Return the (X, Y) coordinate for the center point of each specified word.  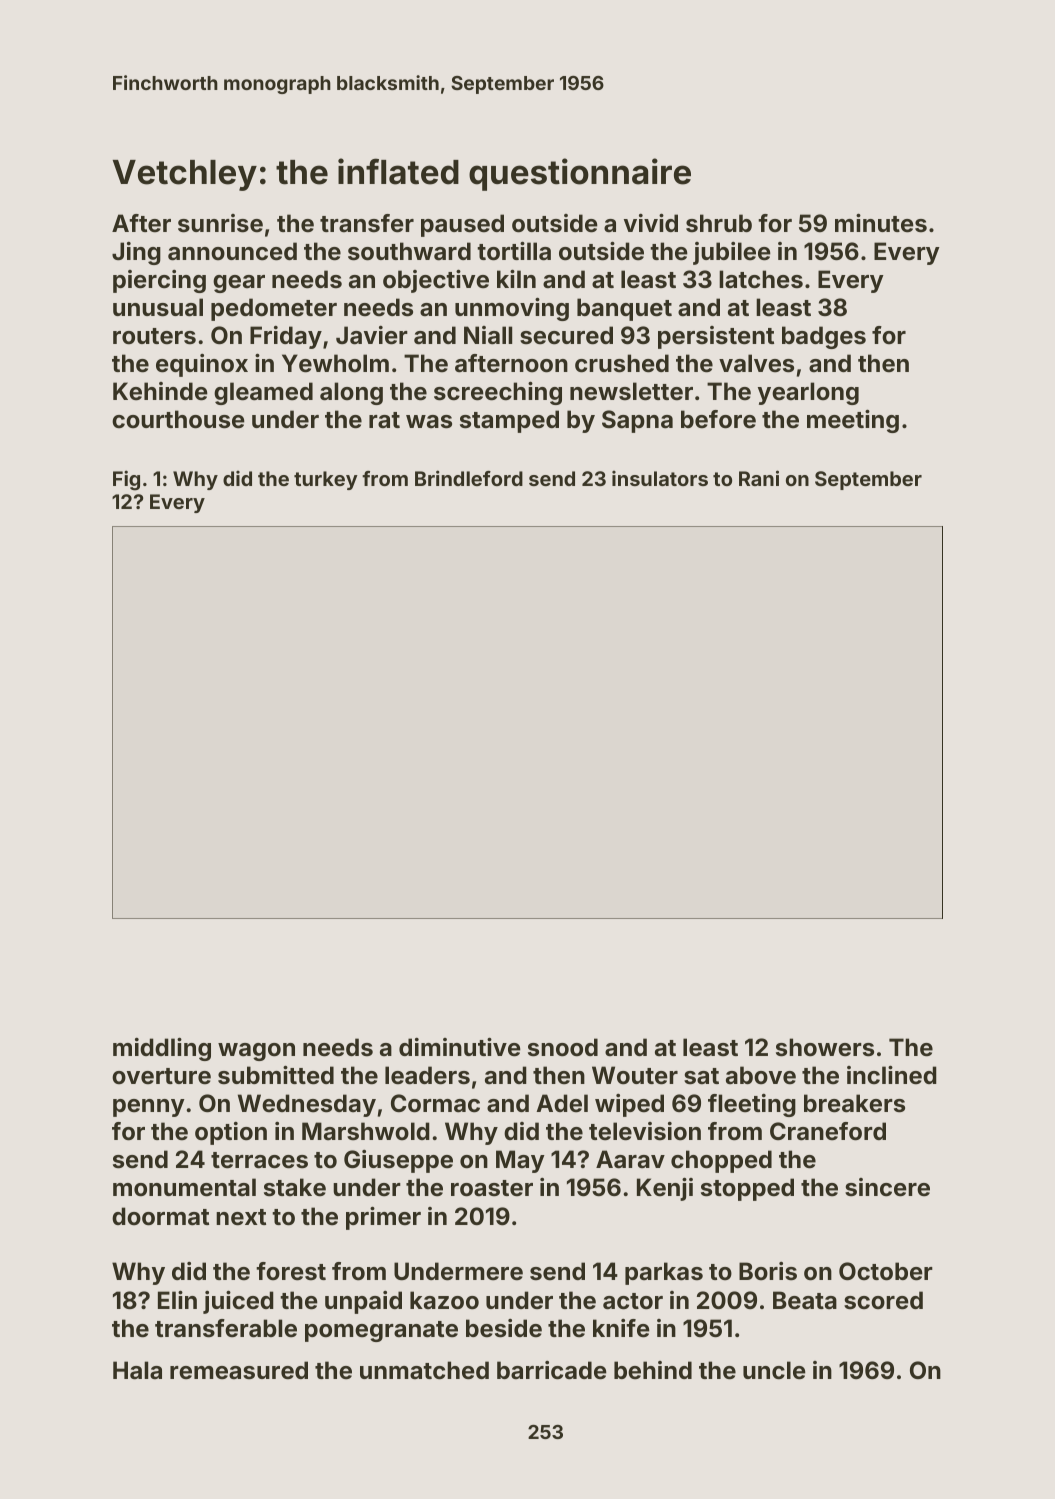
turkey (326, 480)
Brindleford (469, 478)
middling (162, 1049)
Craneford (828, 1131)
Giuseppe (398, 1161)
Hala (137, 1370)
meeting (853, 421)
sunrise (220, 223)
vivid (651, 223)
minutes (881, 223)
